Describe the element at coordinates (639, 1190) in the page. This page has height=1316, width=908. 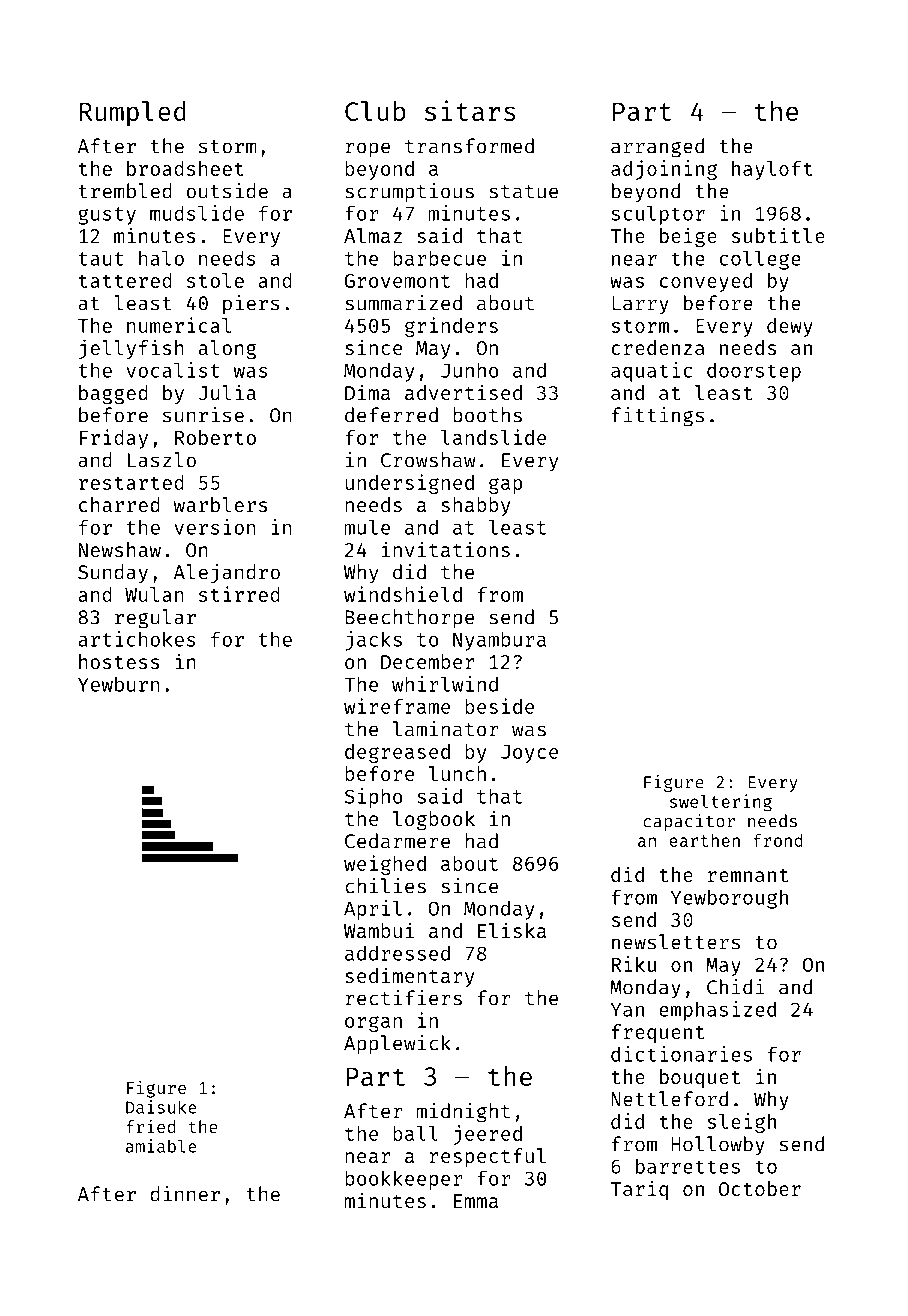
I see `Tariq` at that location.
